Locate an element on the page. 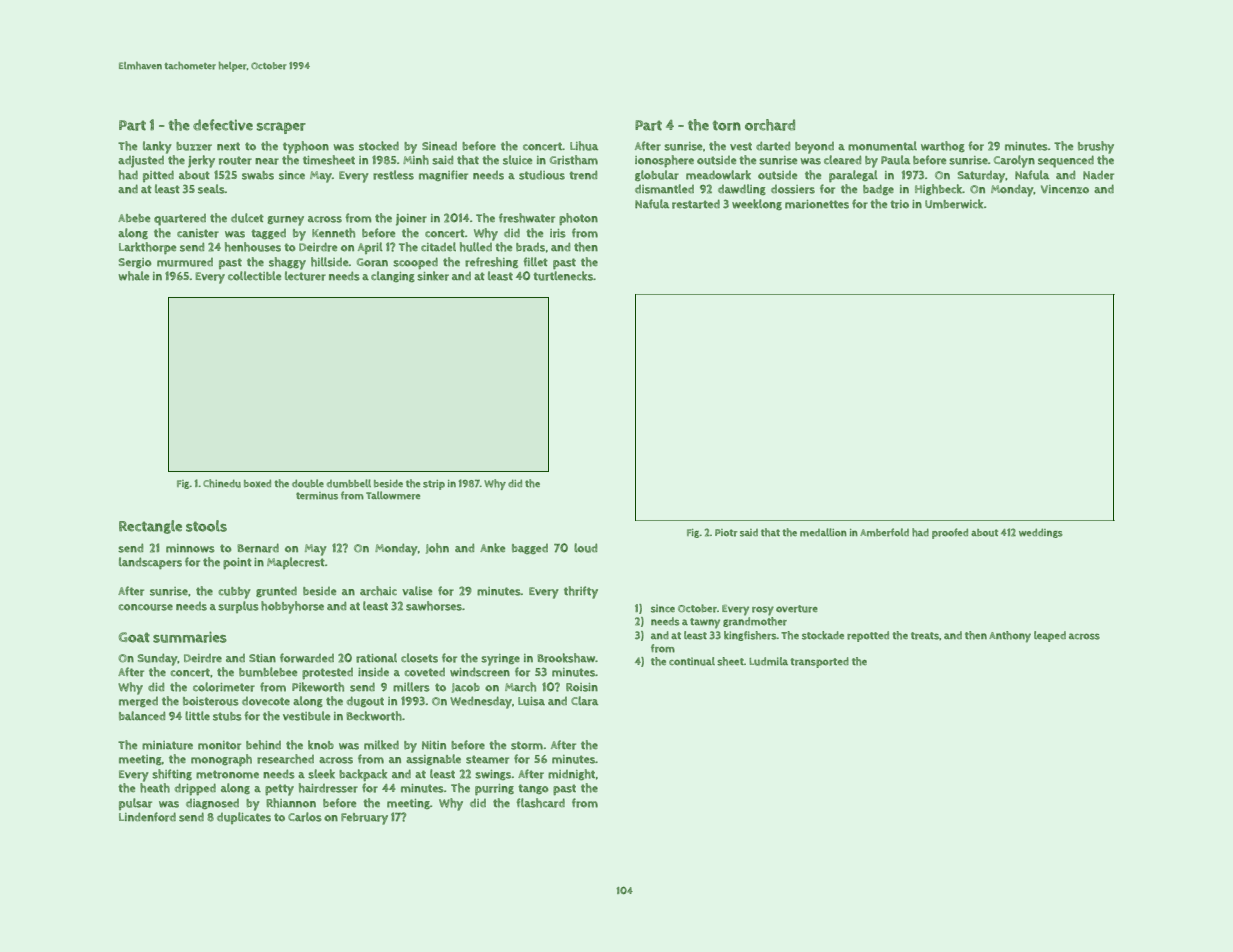  seals is located at coordinates (211, 189).
